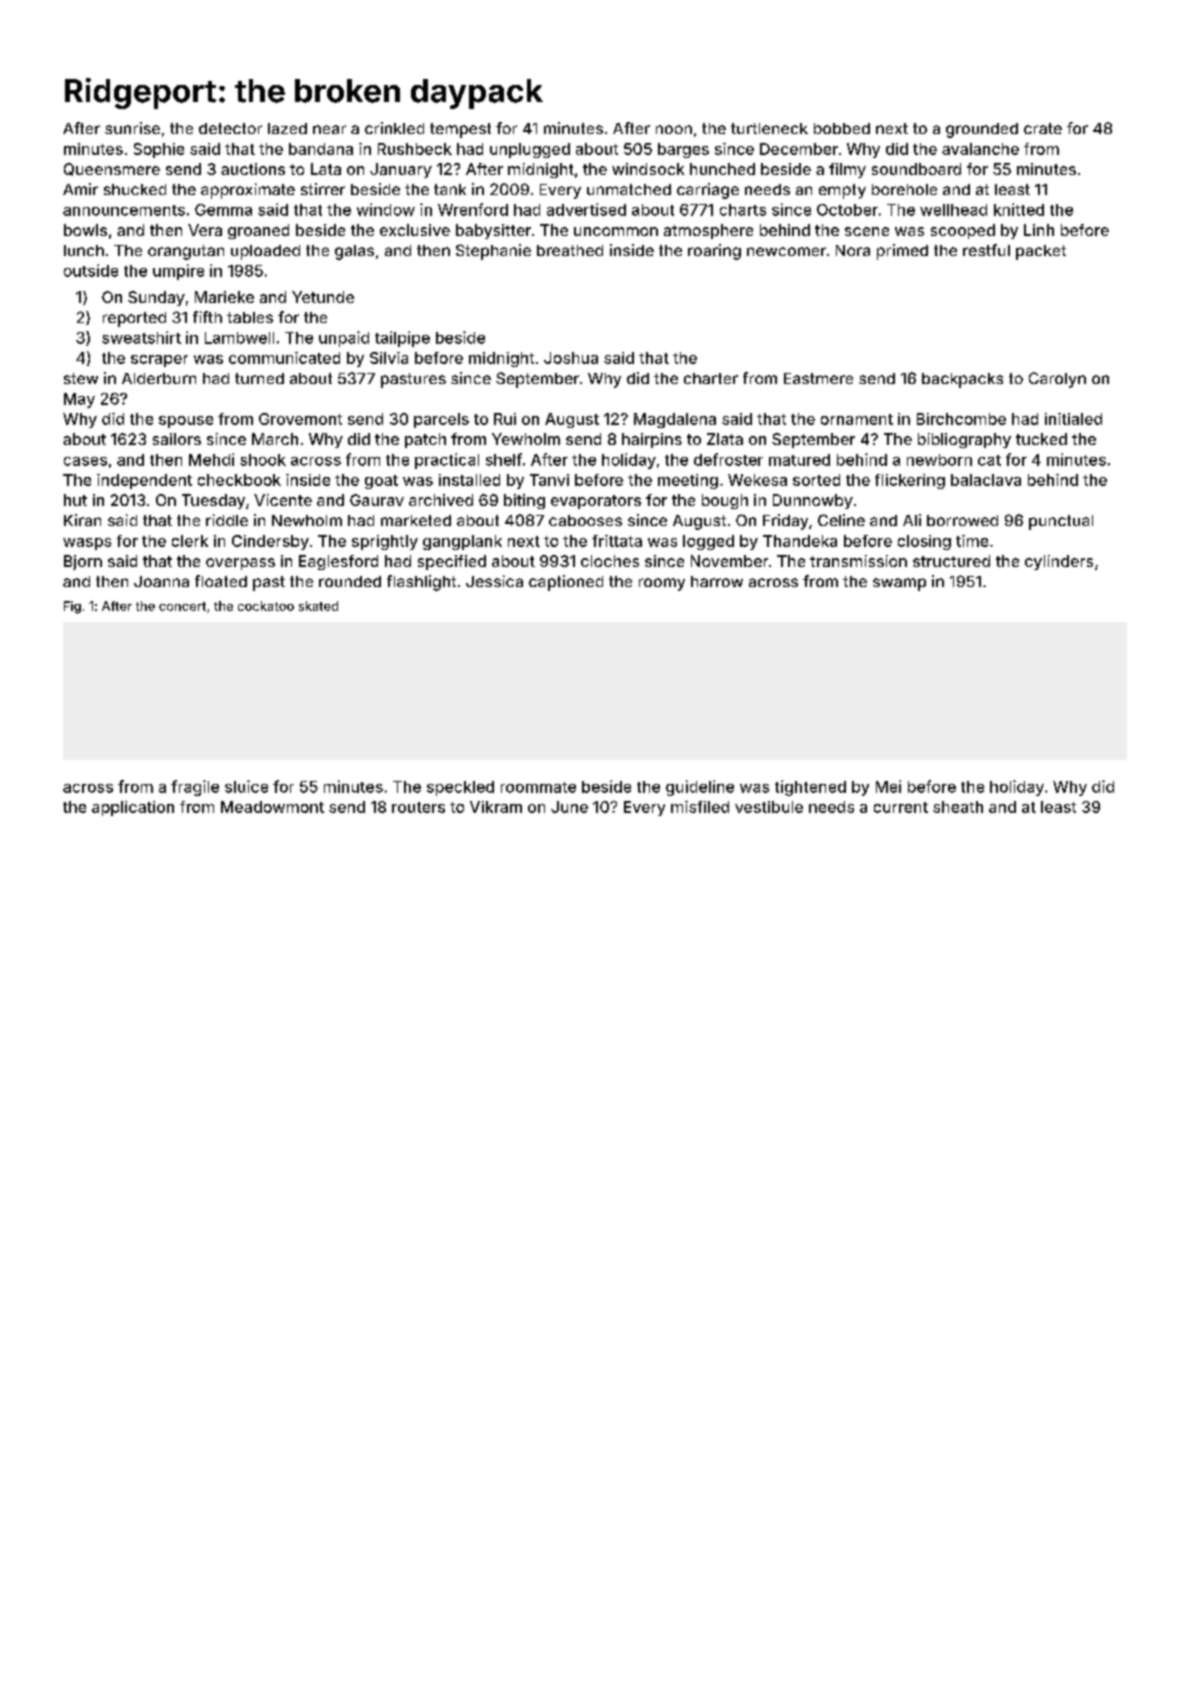 The width and height of the page is (1190, 1683). What do you see at coordinates (958, 807) in the page?
I see `sheath` at bounding box center [958, 807].
